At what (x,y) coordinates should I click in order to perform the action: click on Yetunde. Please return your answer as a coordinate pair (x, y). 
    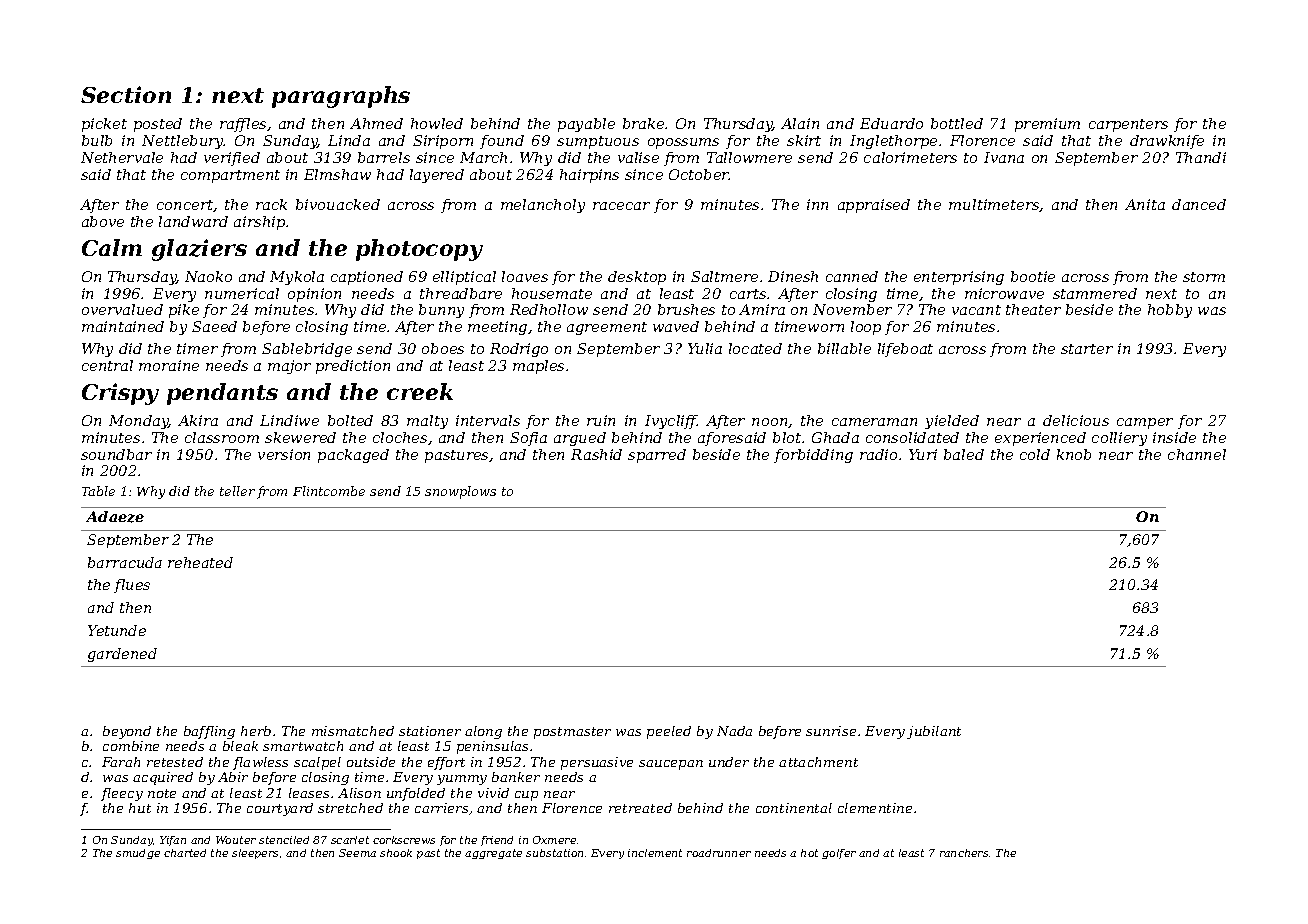
    Looking at the image, I should click on (117, 630).
